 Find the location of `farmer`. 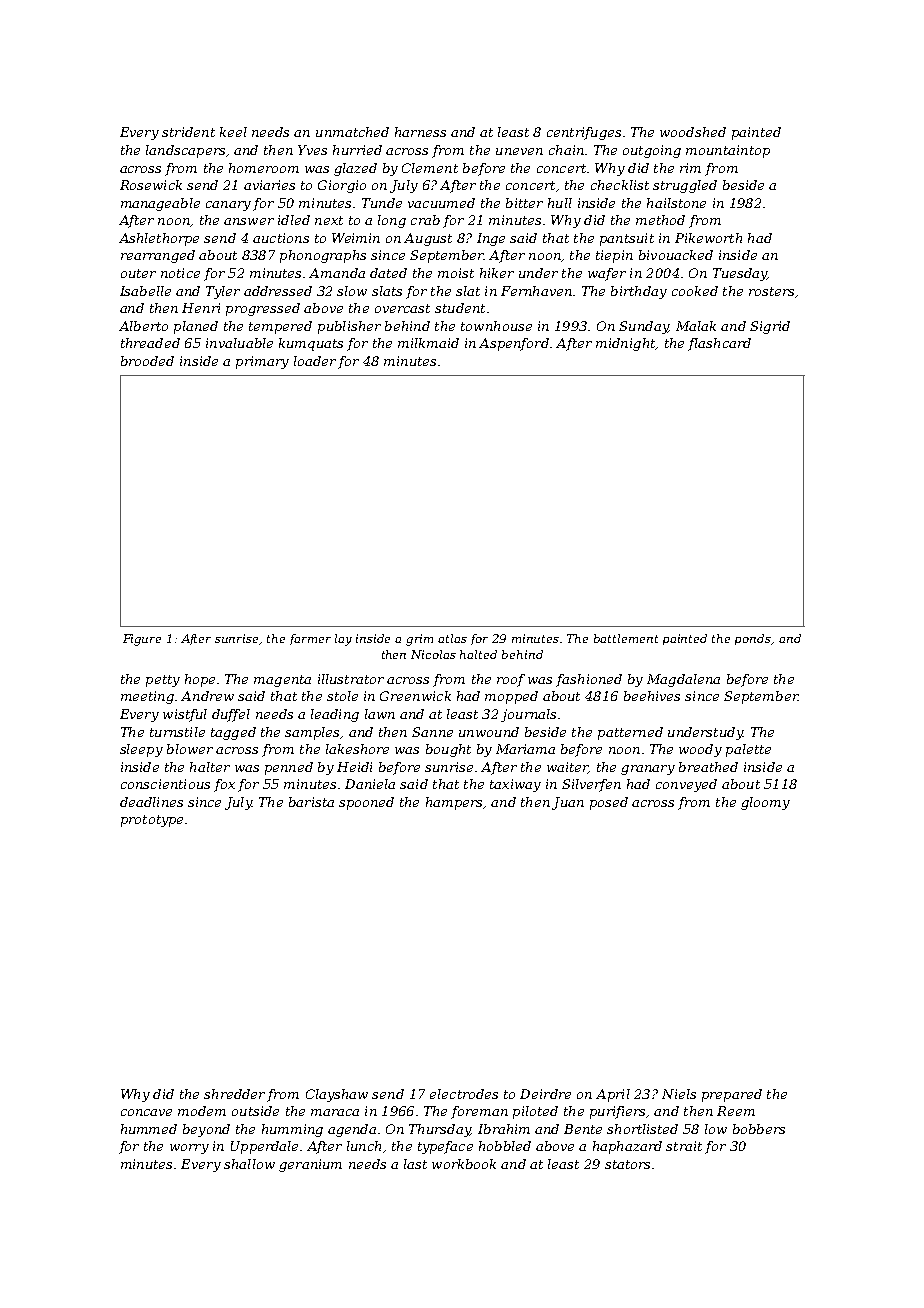

farmer is located at coordinates (310, 639).
